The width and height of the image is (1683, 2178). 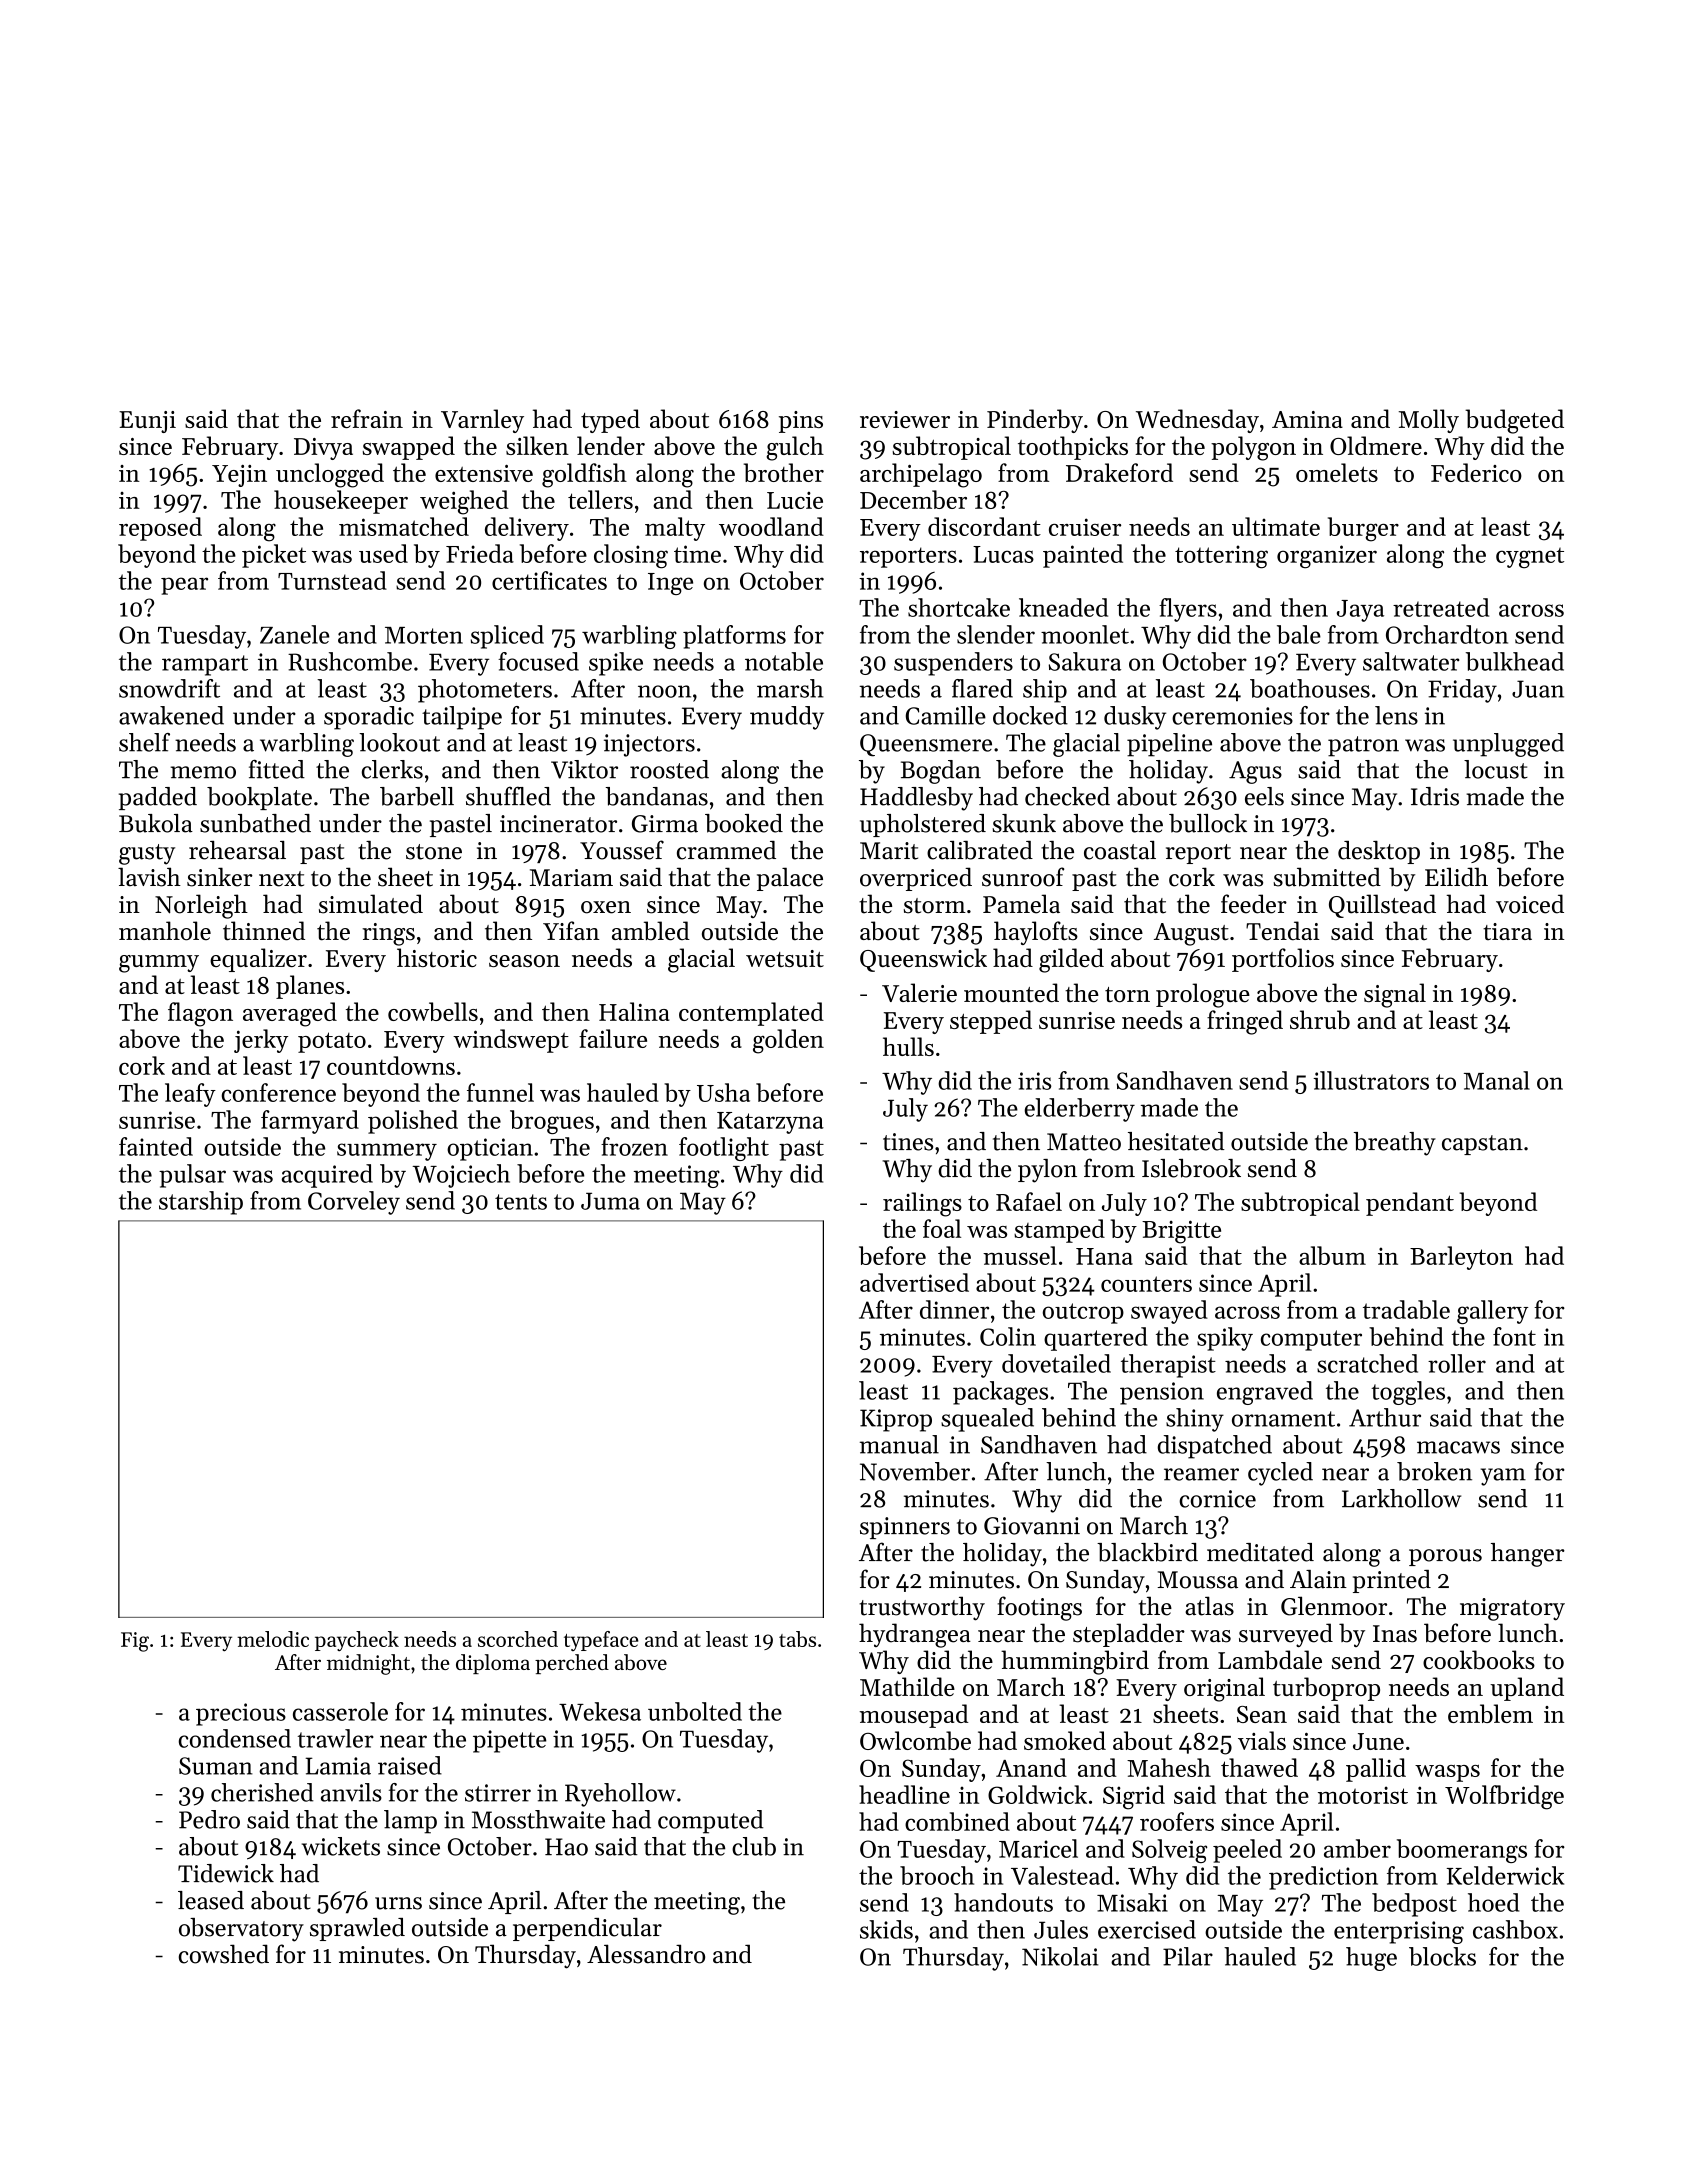 I want to click on Divya, so click(x=323, y=449).
